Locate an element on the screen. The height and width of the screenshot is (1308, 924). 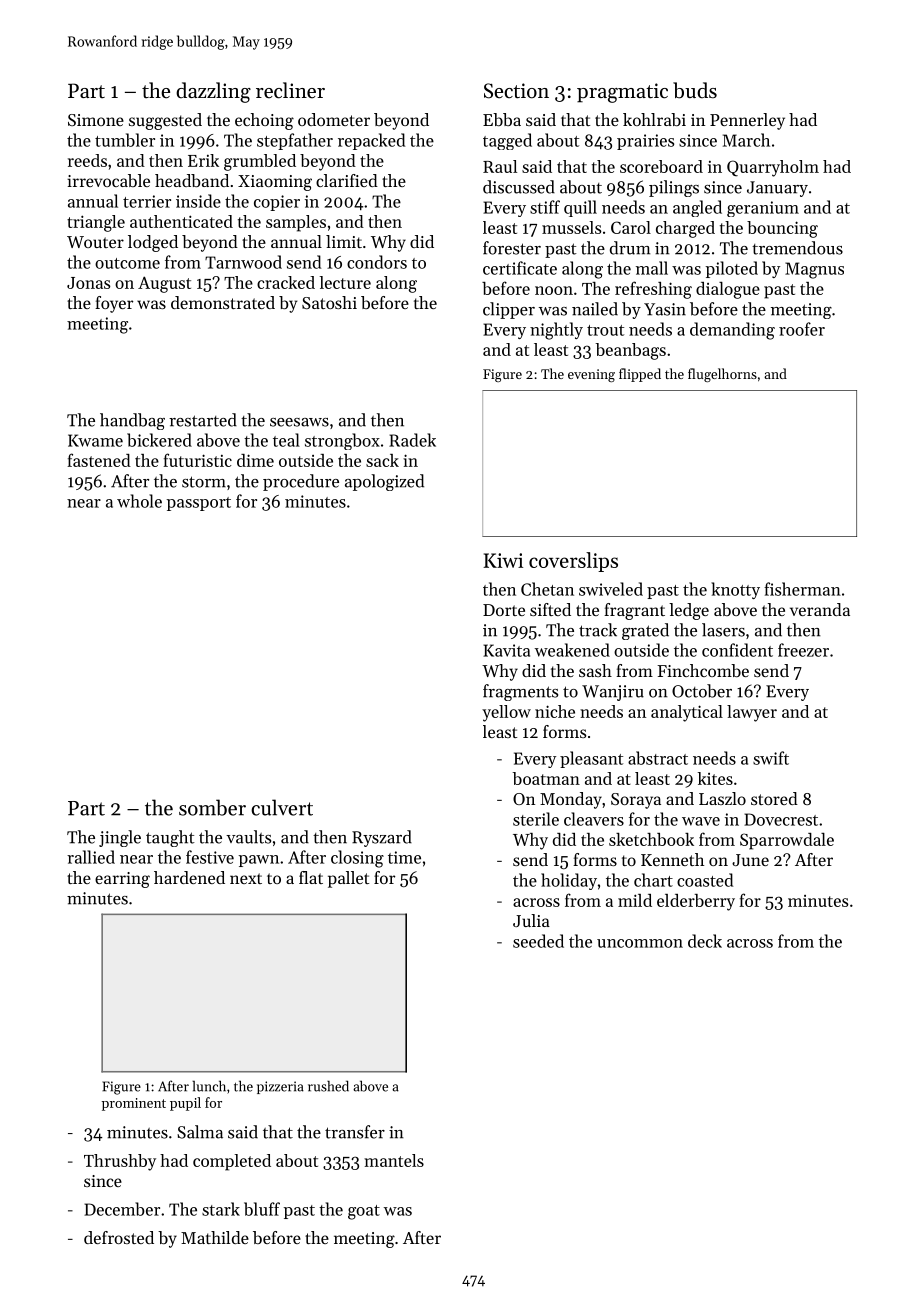
pallet is located at coordinates (348, 879).
